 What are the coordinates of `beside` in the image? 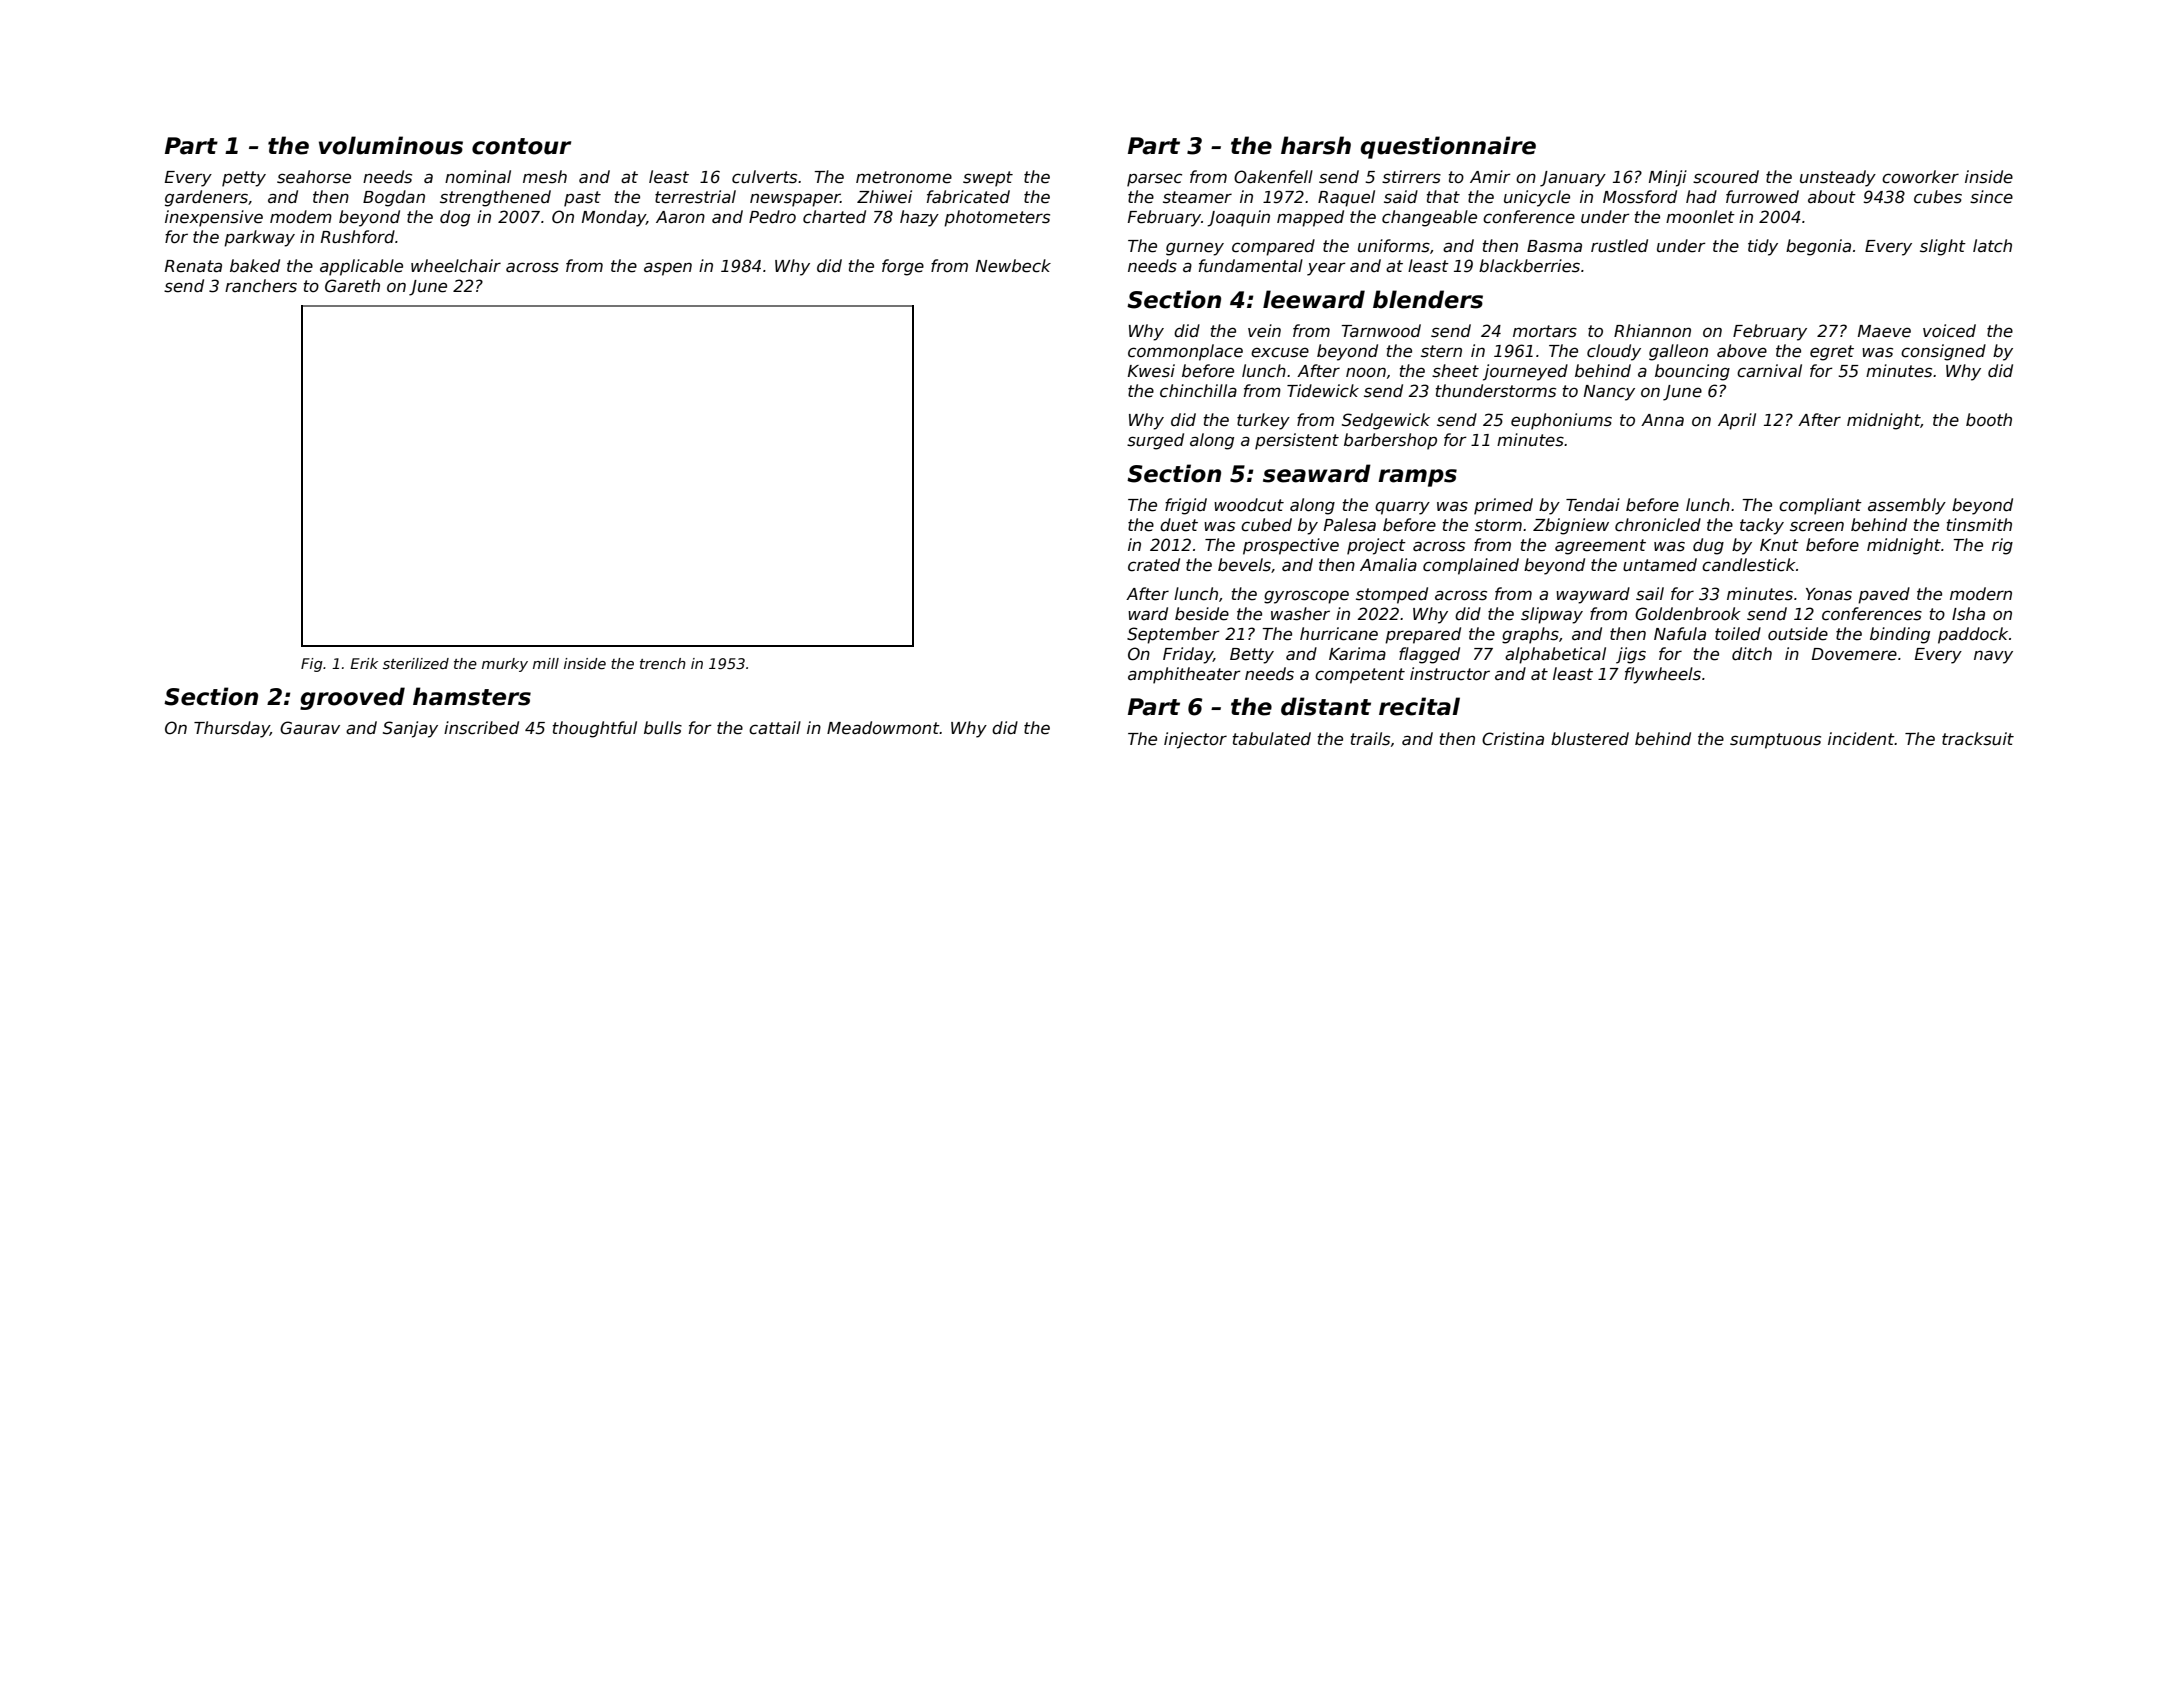 It's located at (1202, 614).
